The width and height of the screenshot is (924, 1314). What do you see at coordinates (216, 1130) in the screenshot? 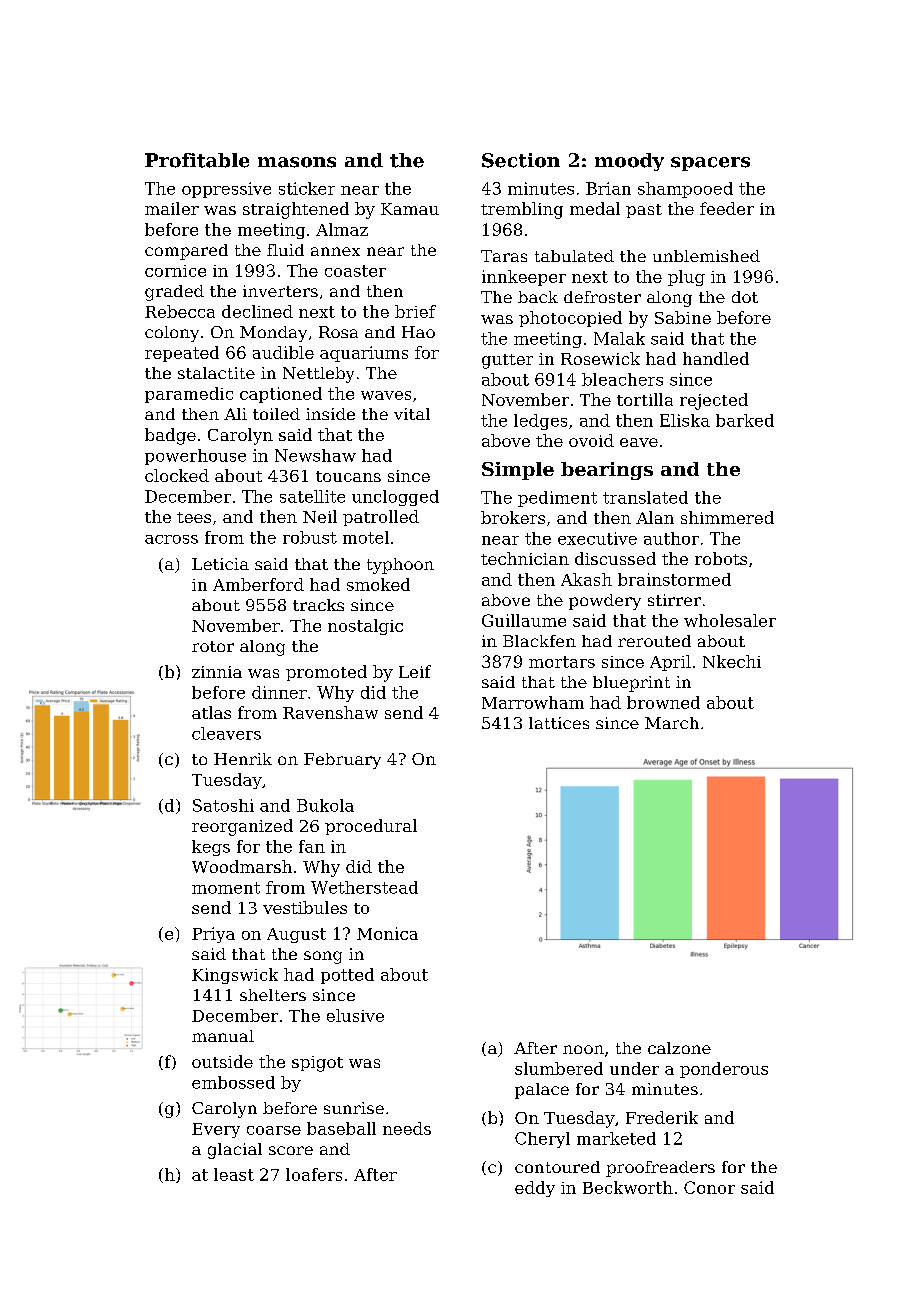
I see `Every` at bounding box center [216, 1130].
